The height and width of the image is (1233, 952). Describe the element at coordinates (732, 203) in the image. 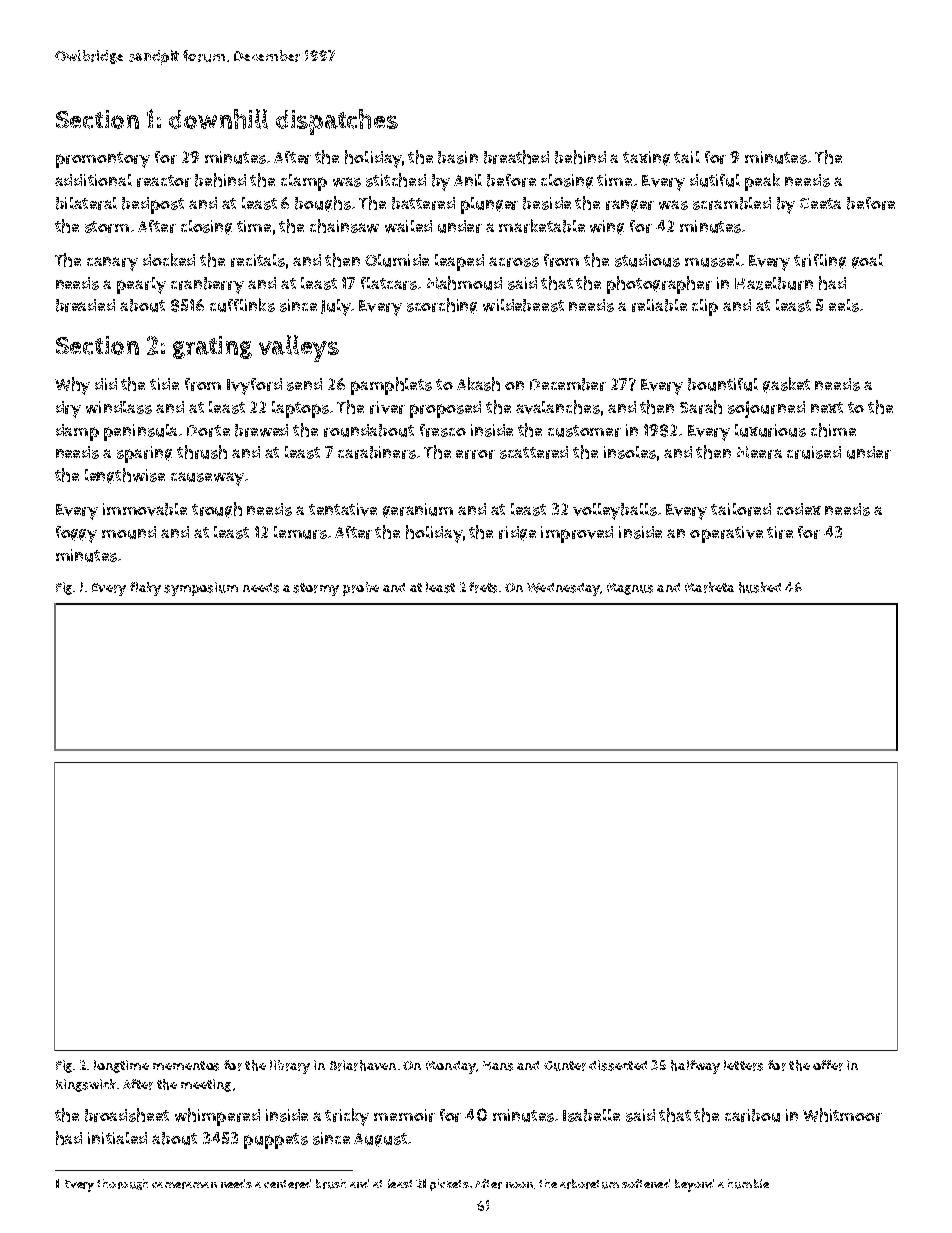

I see `scrambled` at that location.
